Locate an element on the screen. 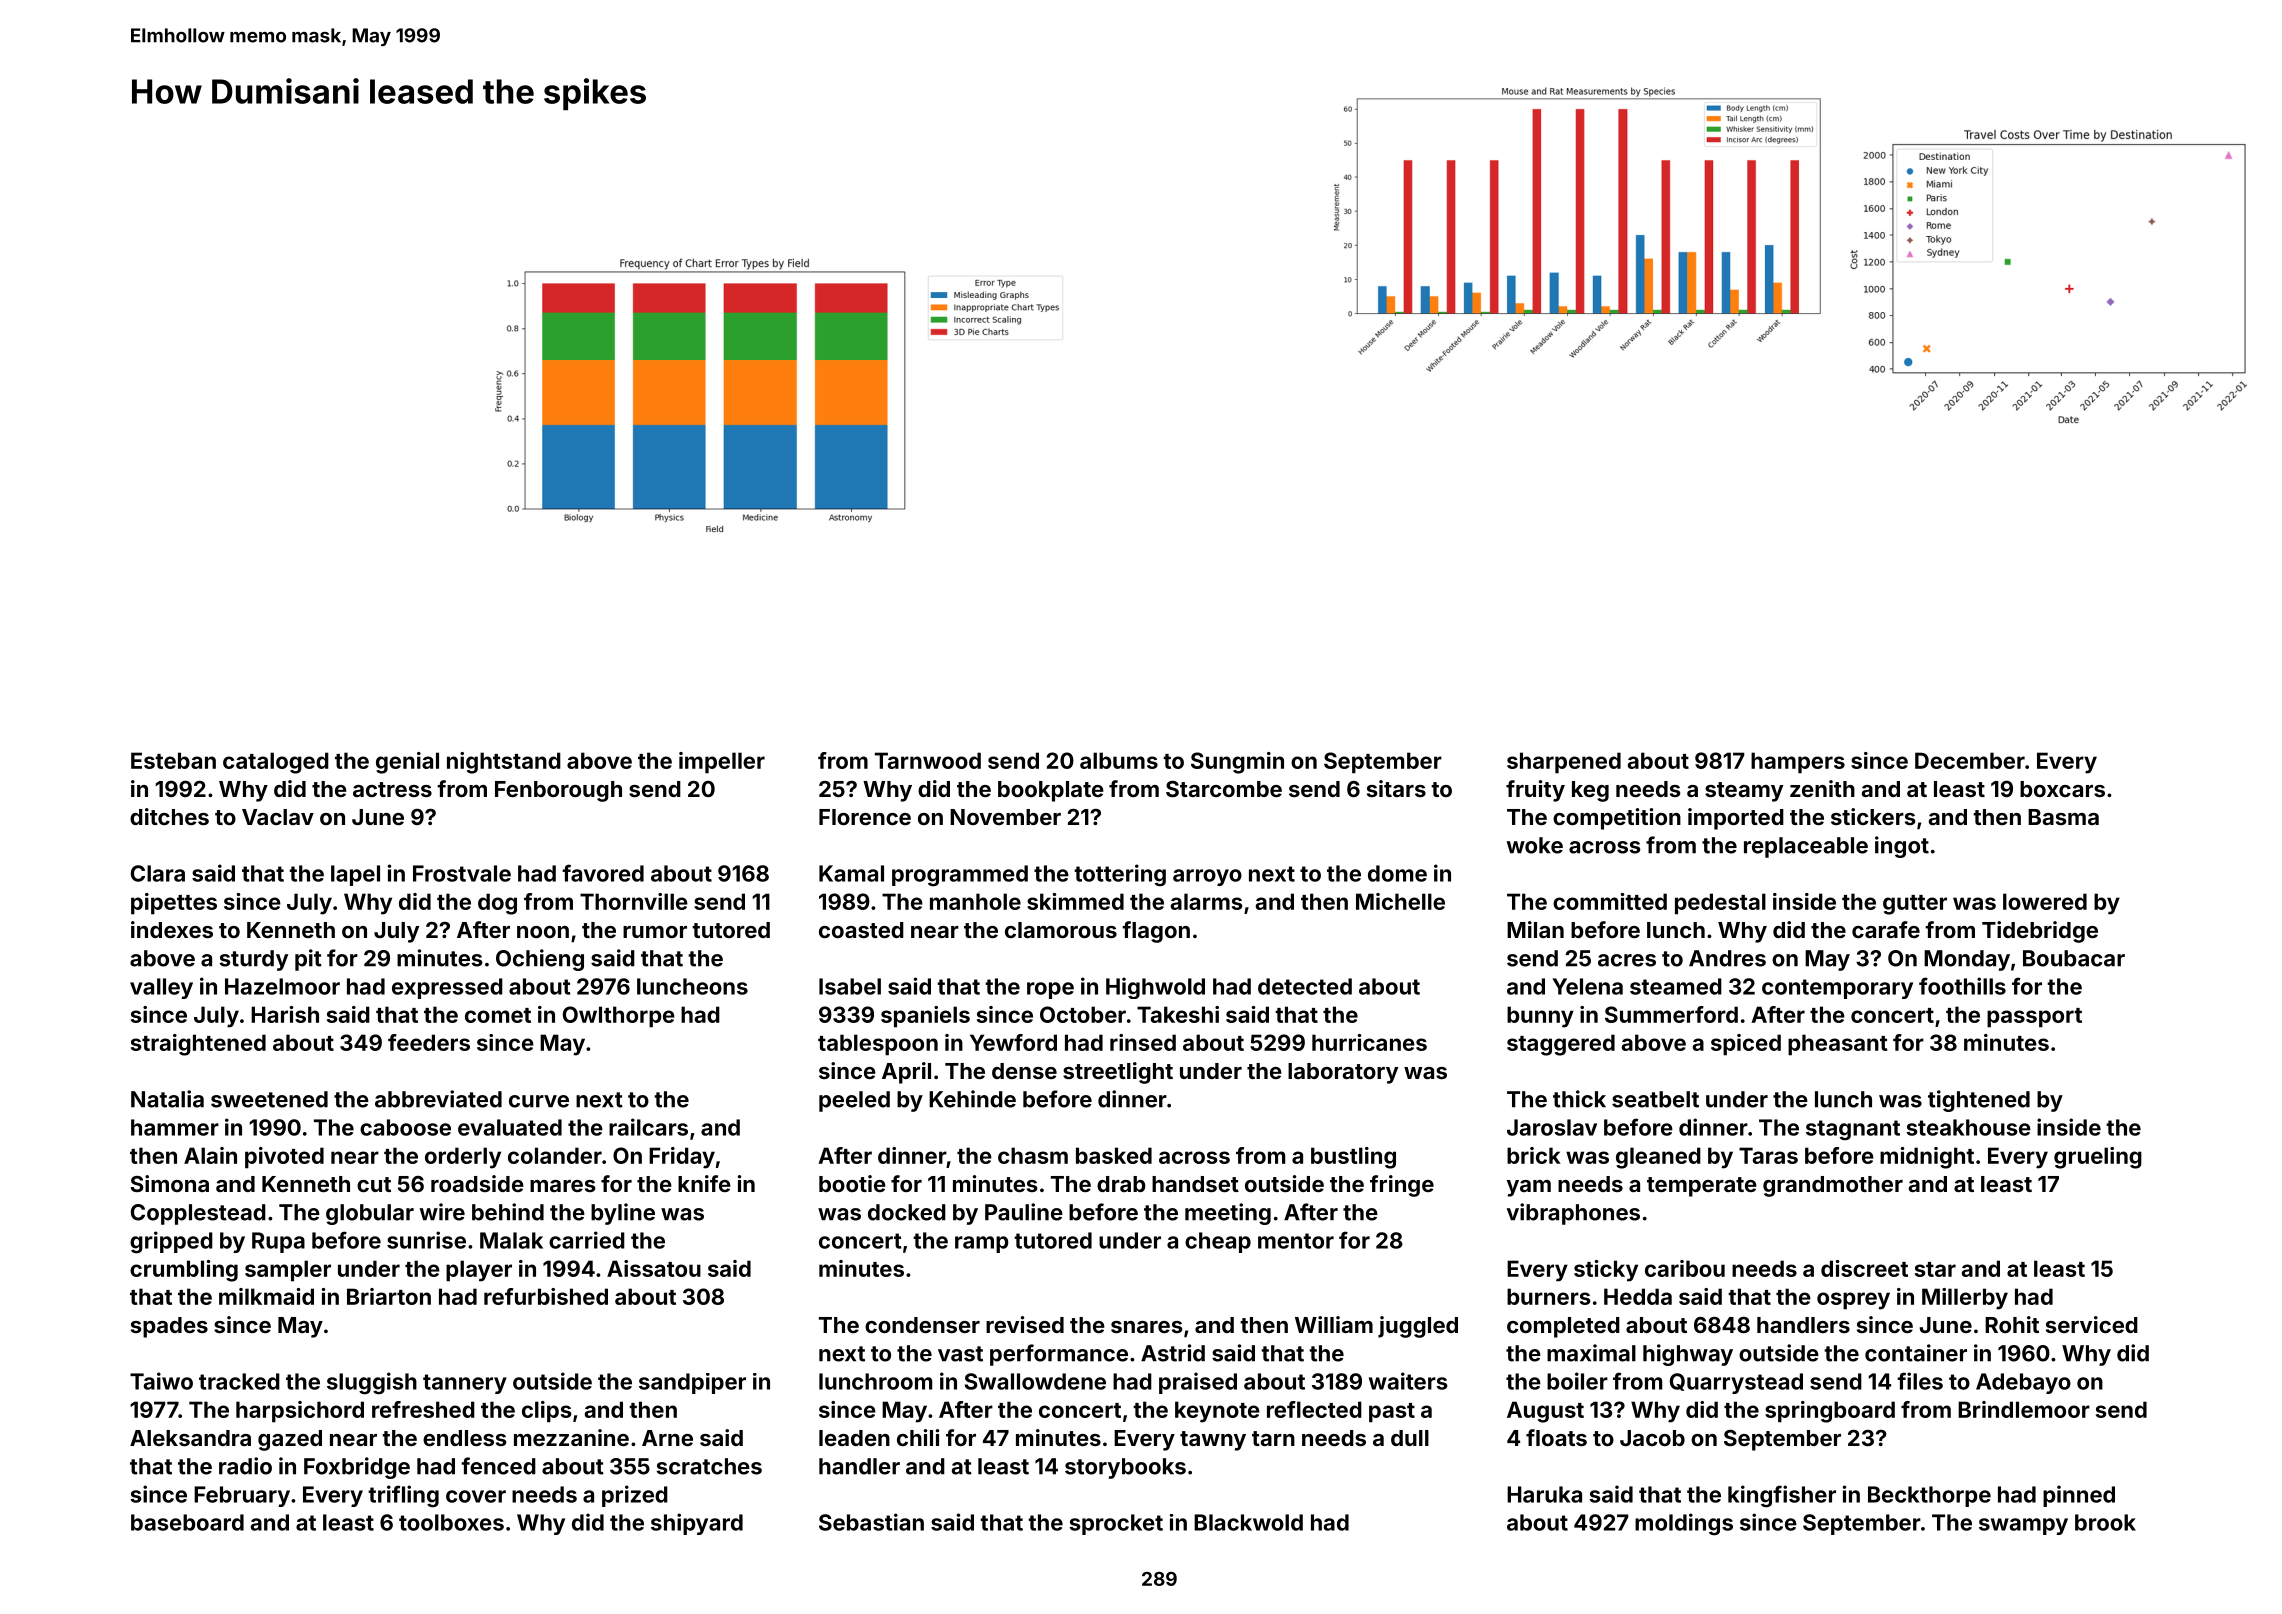 The image size is (2282, 1614). nightstand is located at coordinates (504, 763).
